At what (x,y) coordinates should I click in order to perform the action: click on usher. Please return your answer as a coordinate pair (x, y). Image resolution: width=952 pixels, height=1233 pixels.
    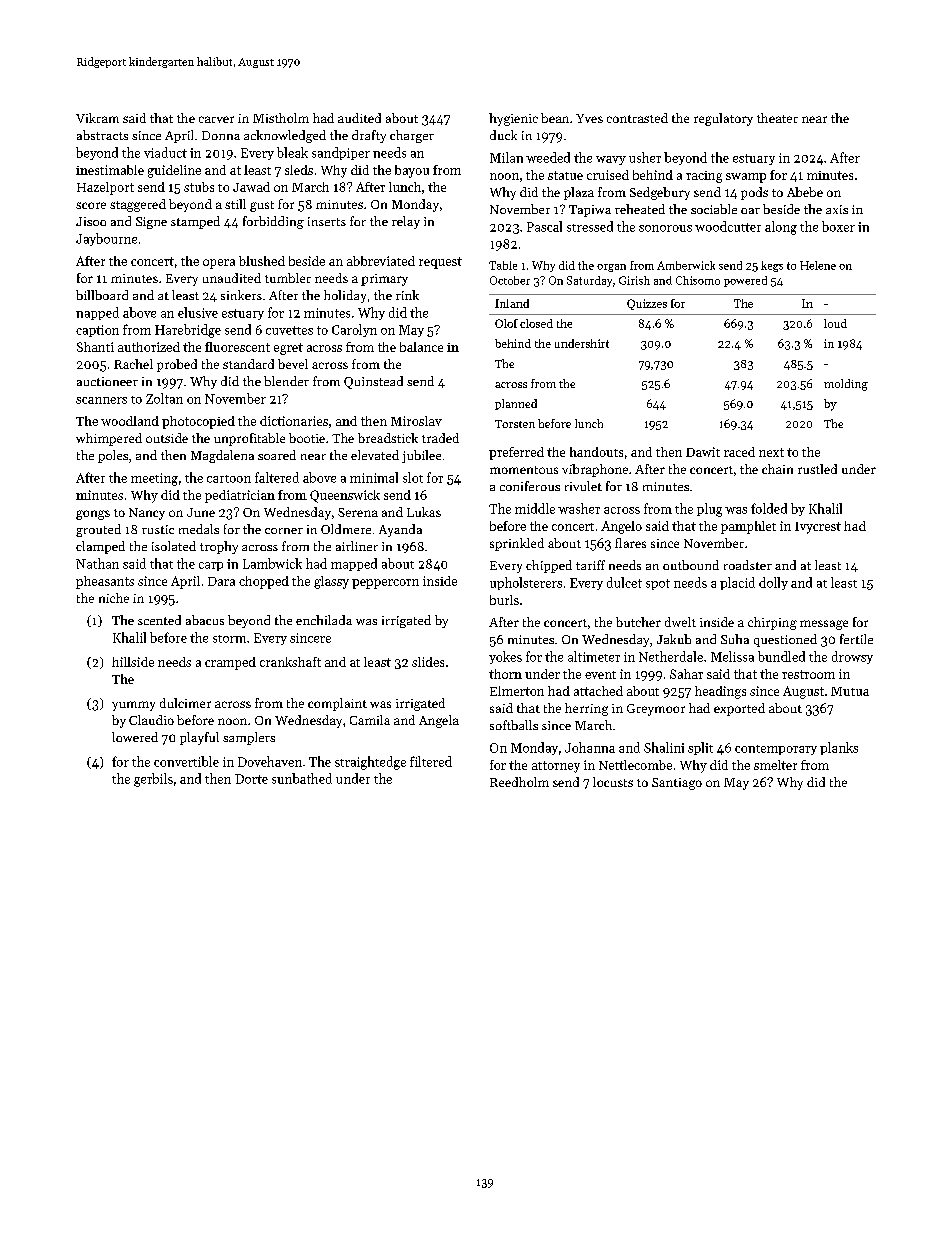
    Looking at the image, I should click on (645, 157).
